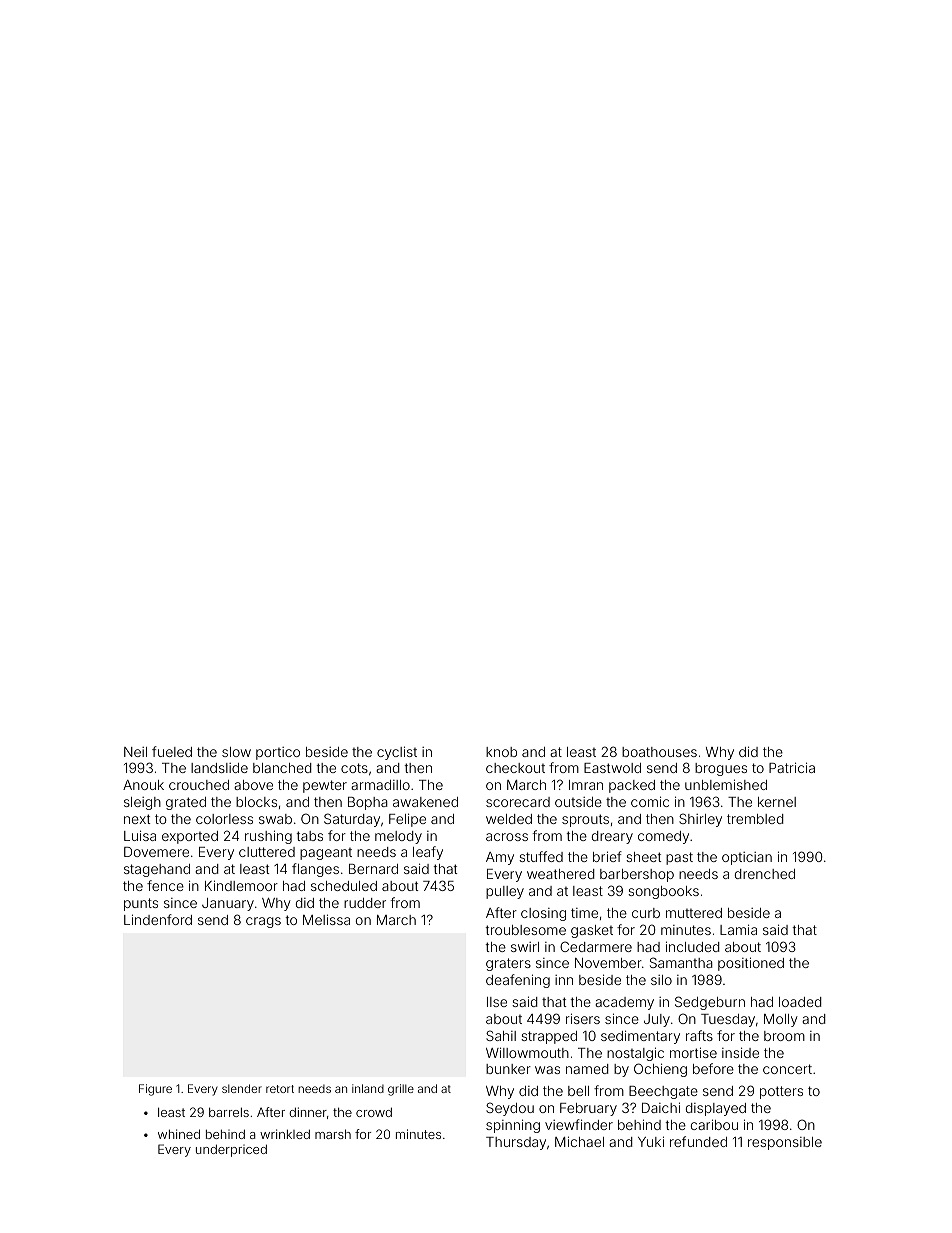 The width and height of the screenshot is (952, 1233). What do you see at coordinates (231, 1150) in the screenshot?
I see `underpriced` at bounding box center [231, 1150].
